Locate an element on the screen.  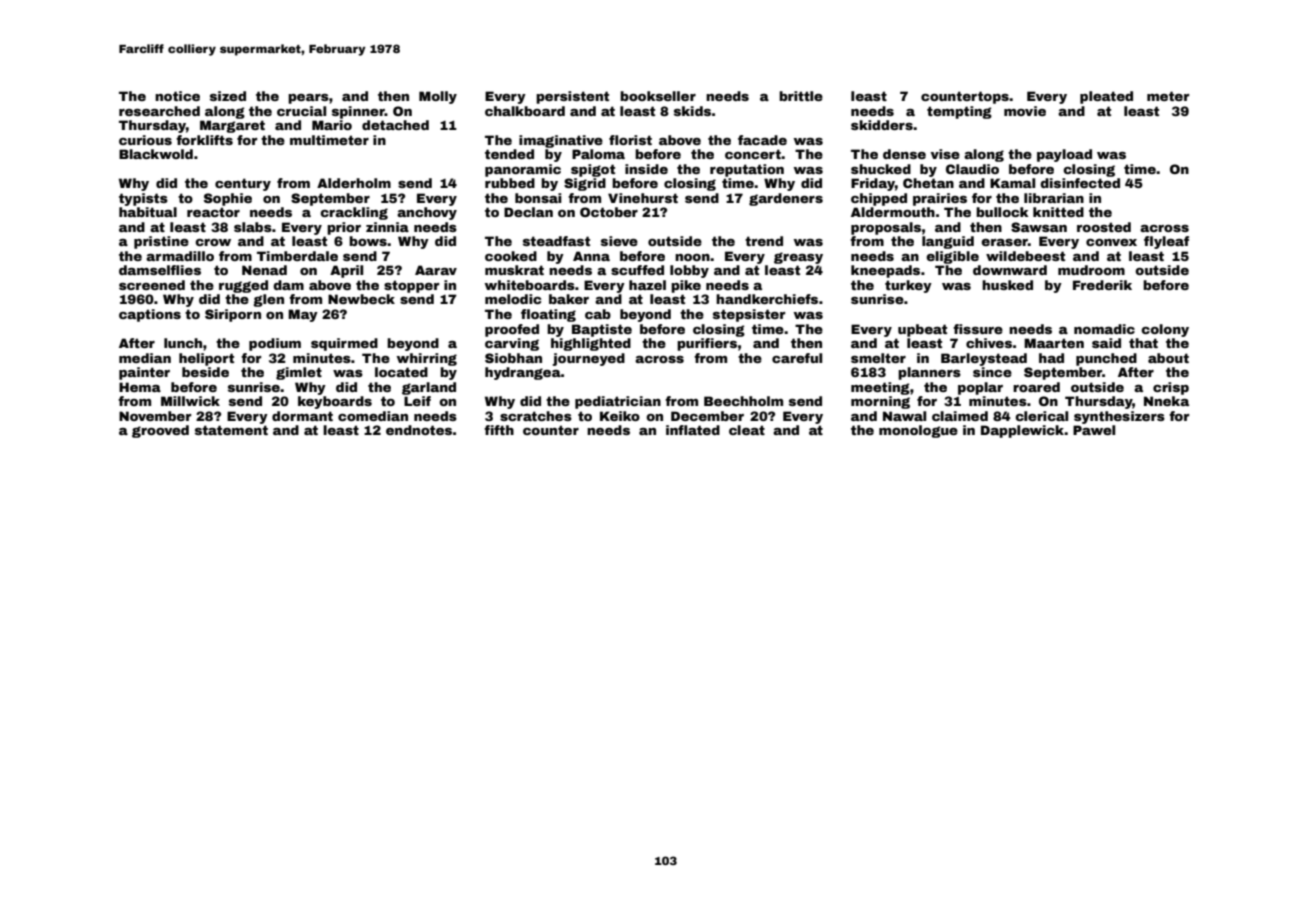
tended is located at coordinates (509, 154).
